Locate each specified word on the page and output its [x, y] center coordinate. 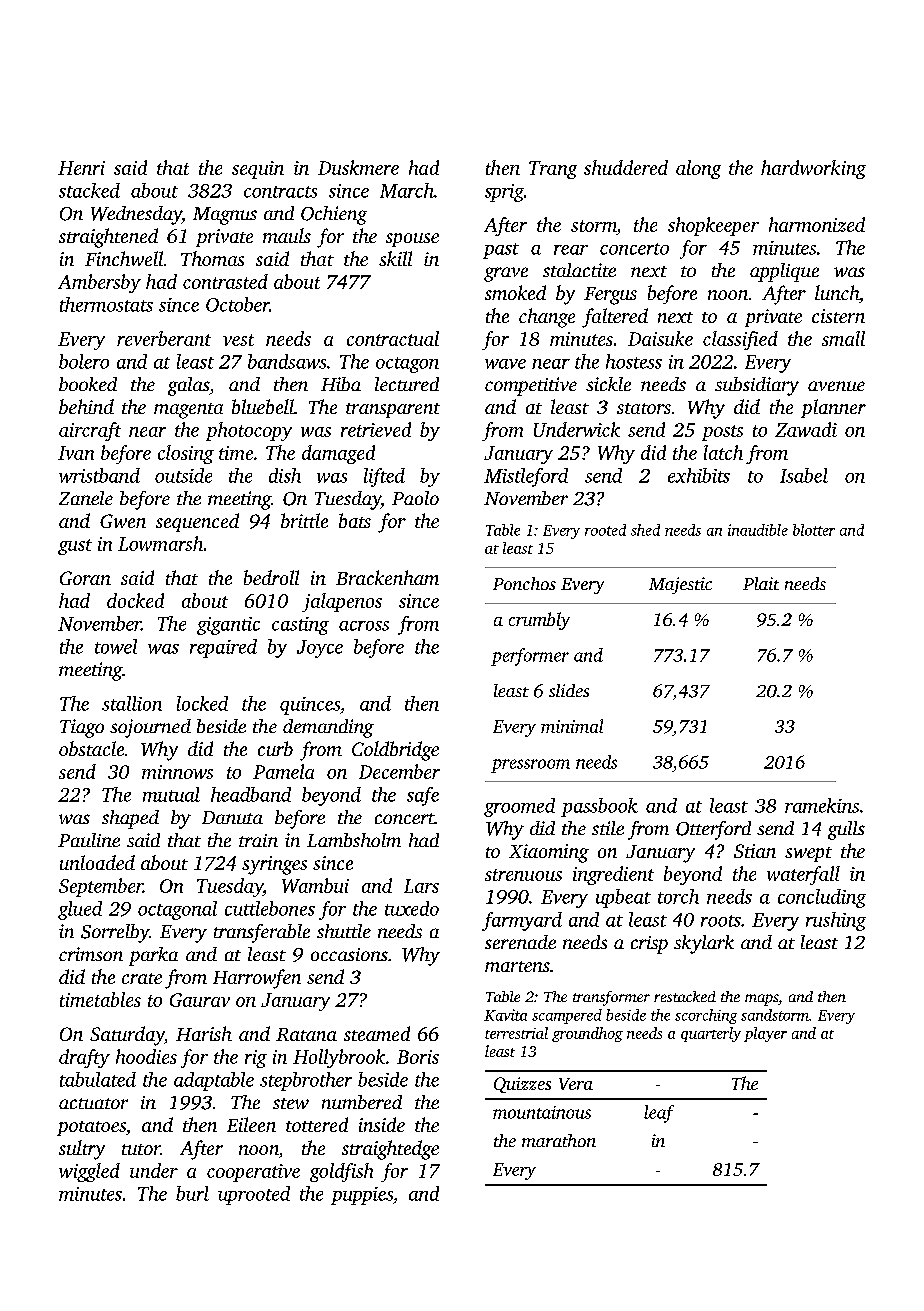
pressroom [530, 766]
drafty [84, 1058]
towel [116, 646]
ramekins [822, 805]
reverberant [164, 338]
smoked [515, 292]
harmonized [817, 224]
